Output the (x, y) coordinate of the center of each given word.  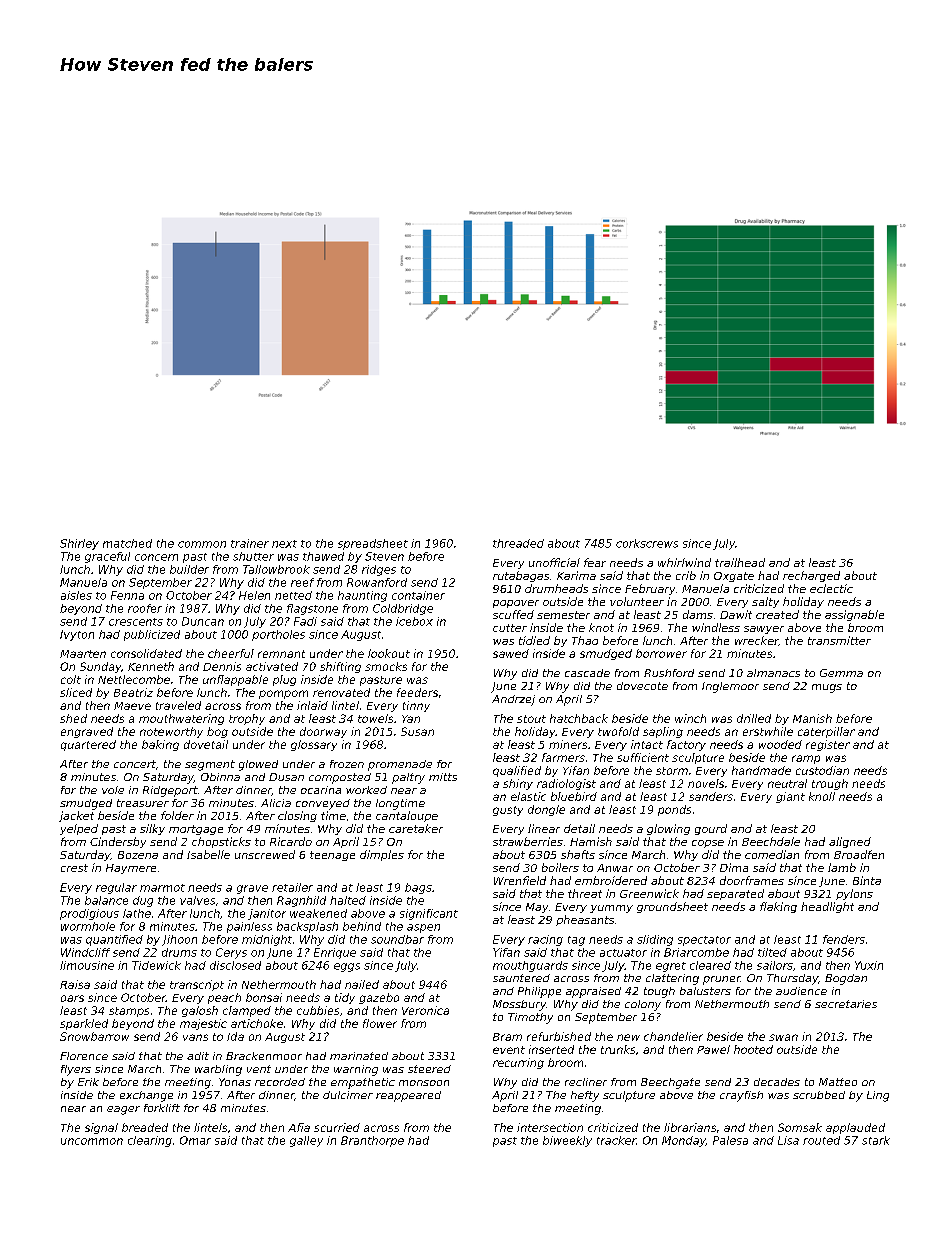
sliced (76, 692)
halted (348, 900)
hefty (585, 1096)
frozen (347, 764)
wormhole (88, 926)
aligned (850, 842)
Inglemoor (730, 687)
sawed (511, 653)
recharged (811, 576)
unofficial (554, 562)
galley (306, 1141)
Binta (867, 880)
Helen (254, 595)
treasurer (143, 803)
